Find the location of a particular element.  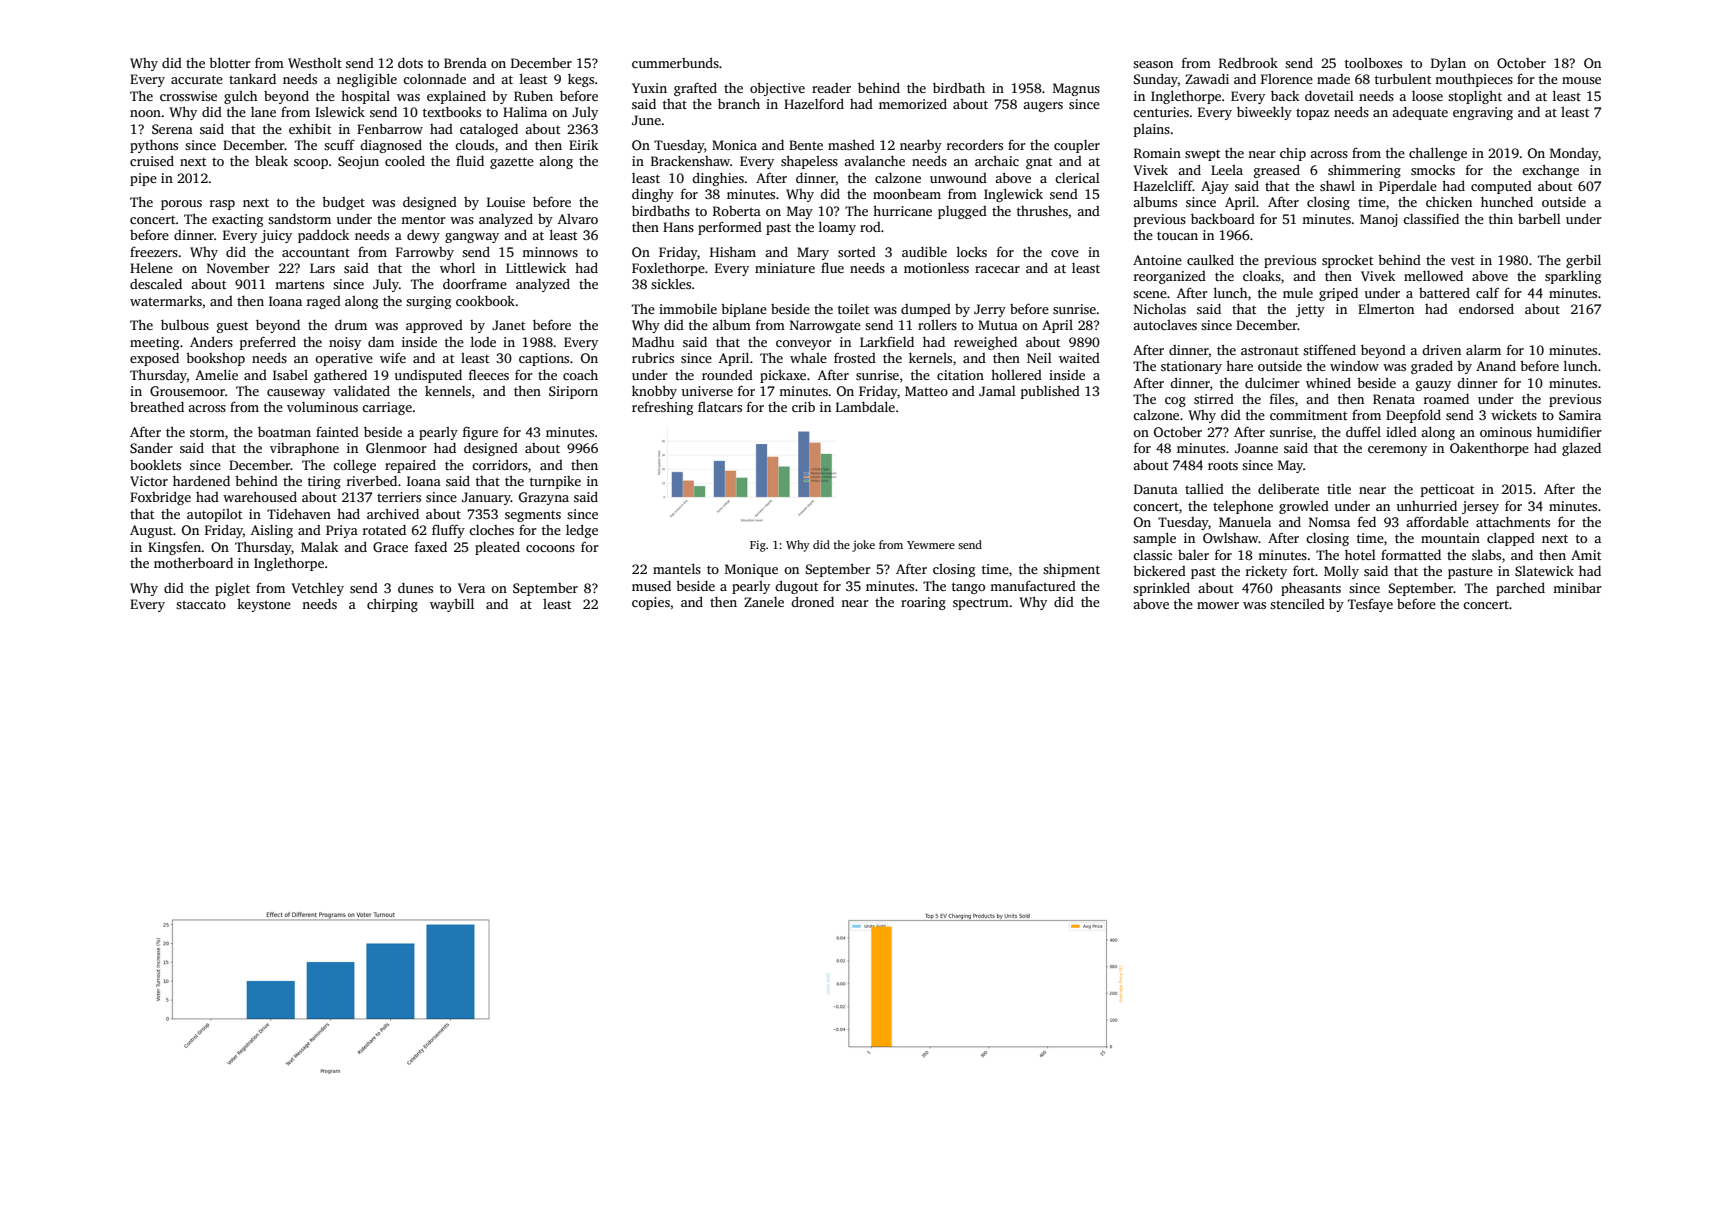

guest is located at coordinates (232, 327).
